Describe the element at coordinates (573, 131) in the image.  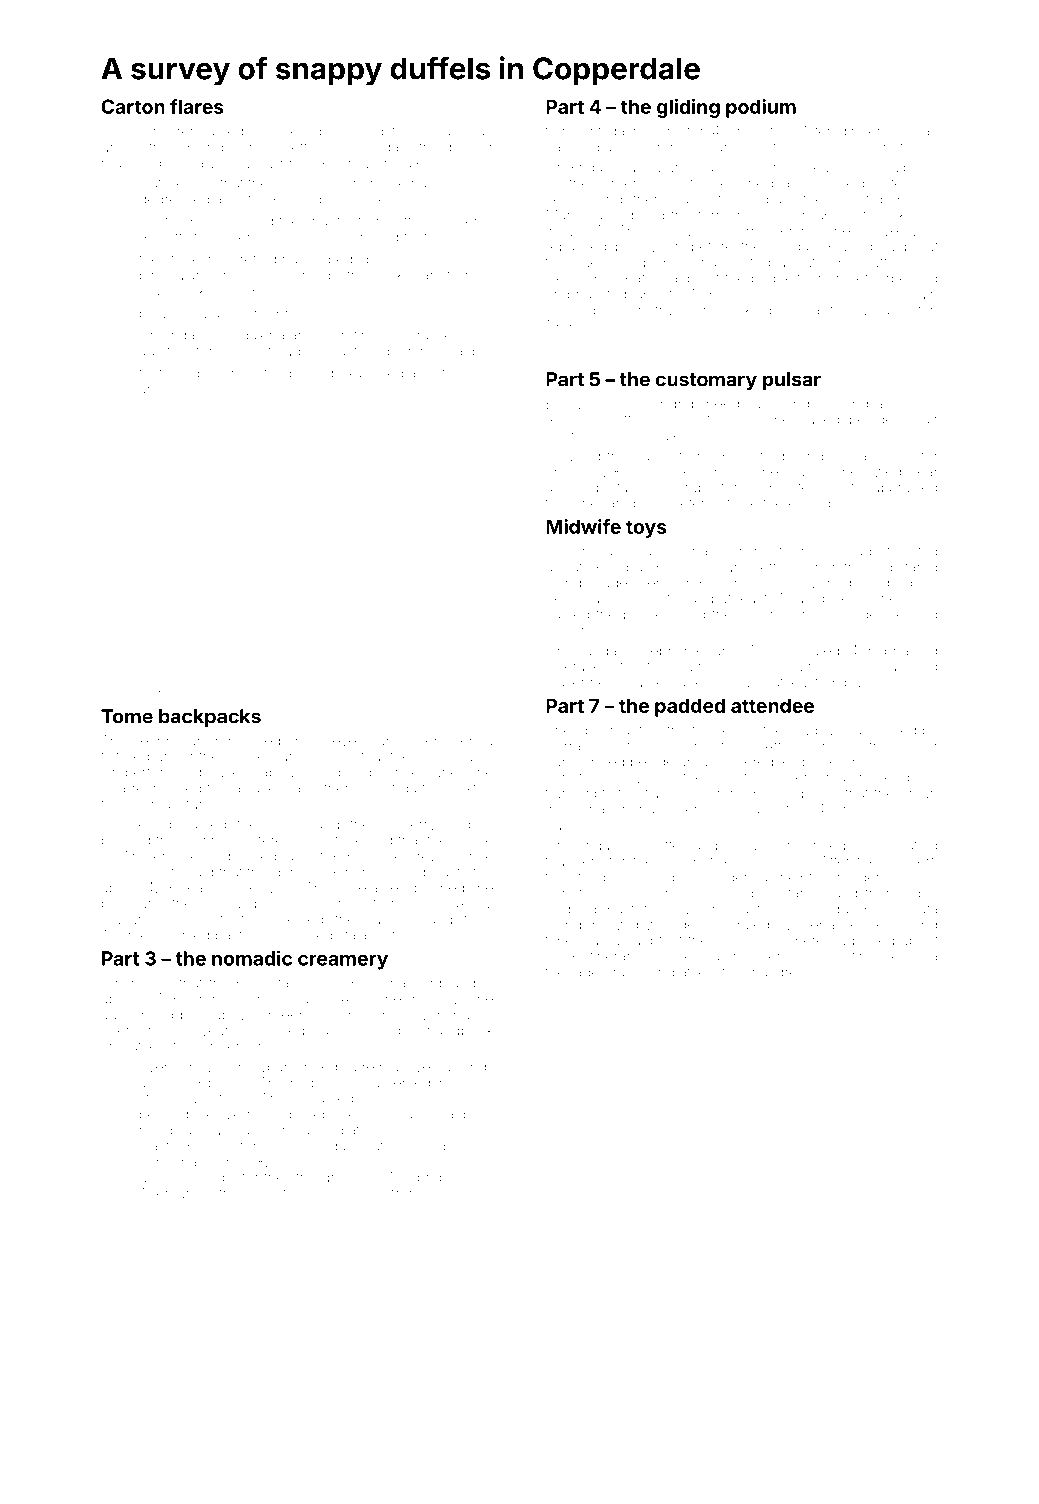
I see `transient` at that location.
